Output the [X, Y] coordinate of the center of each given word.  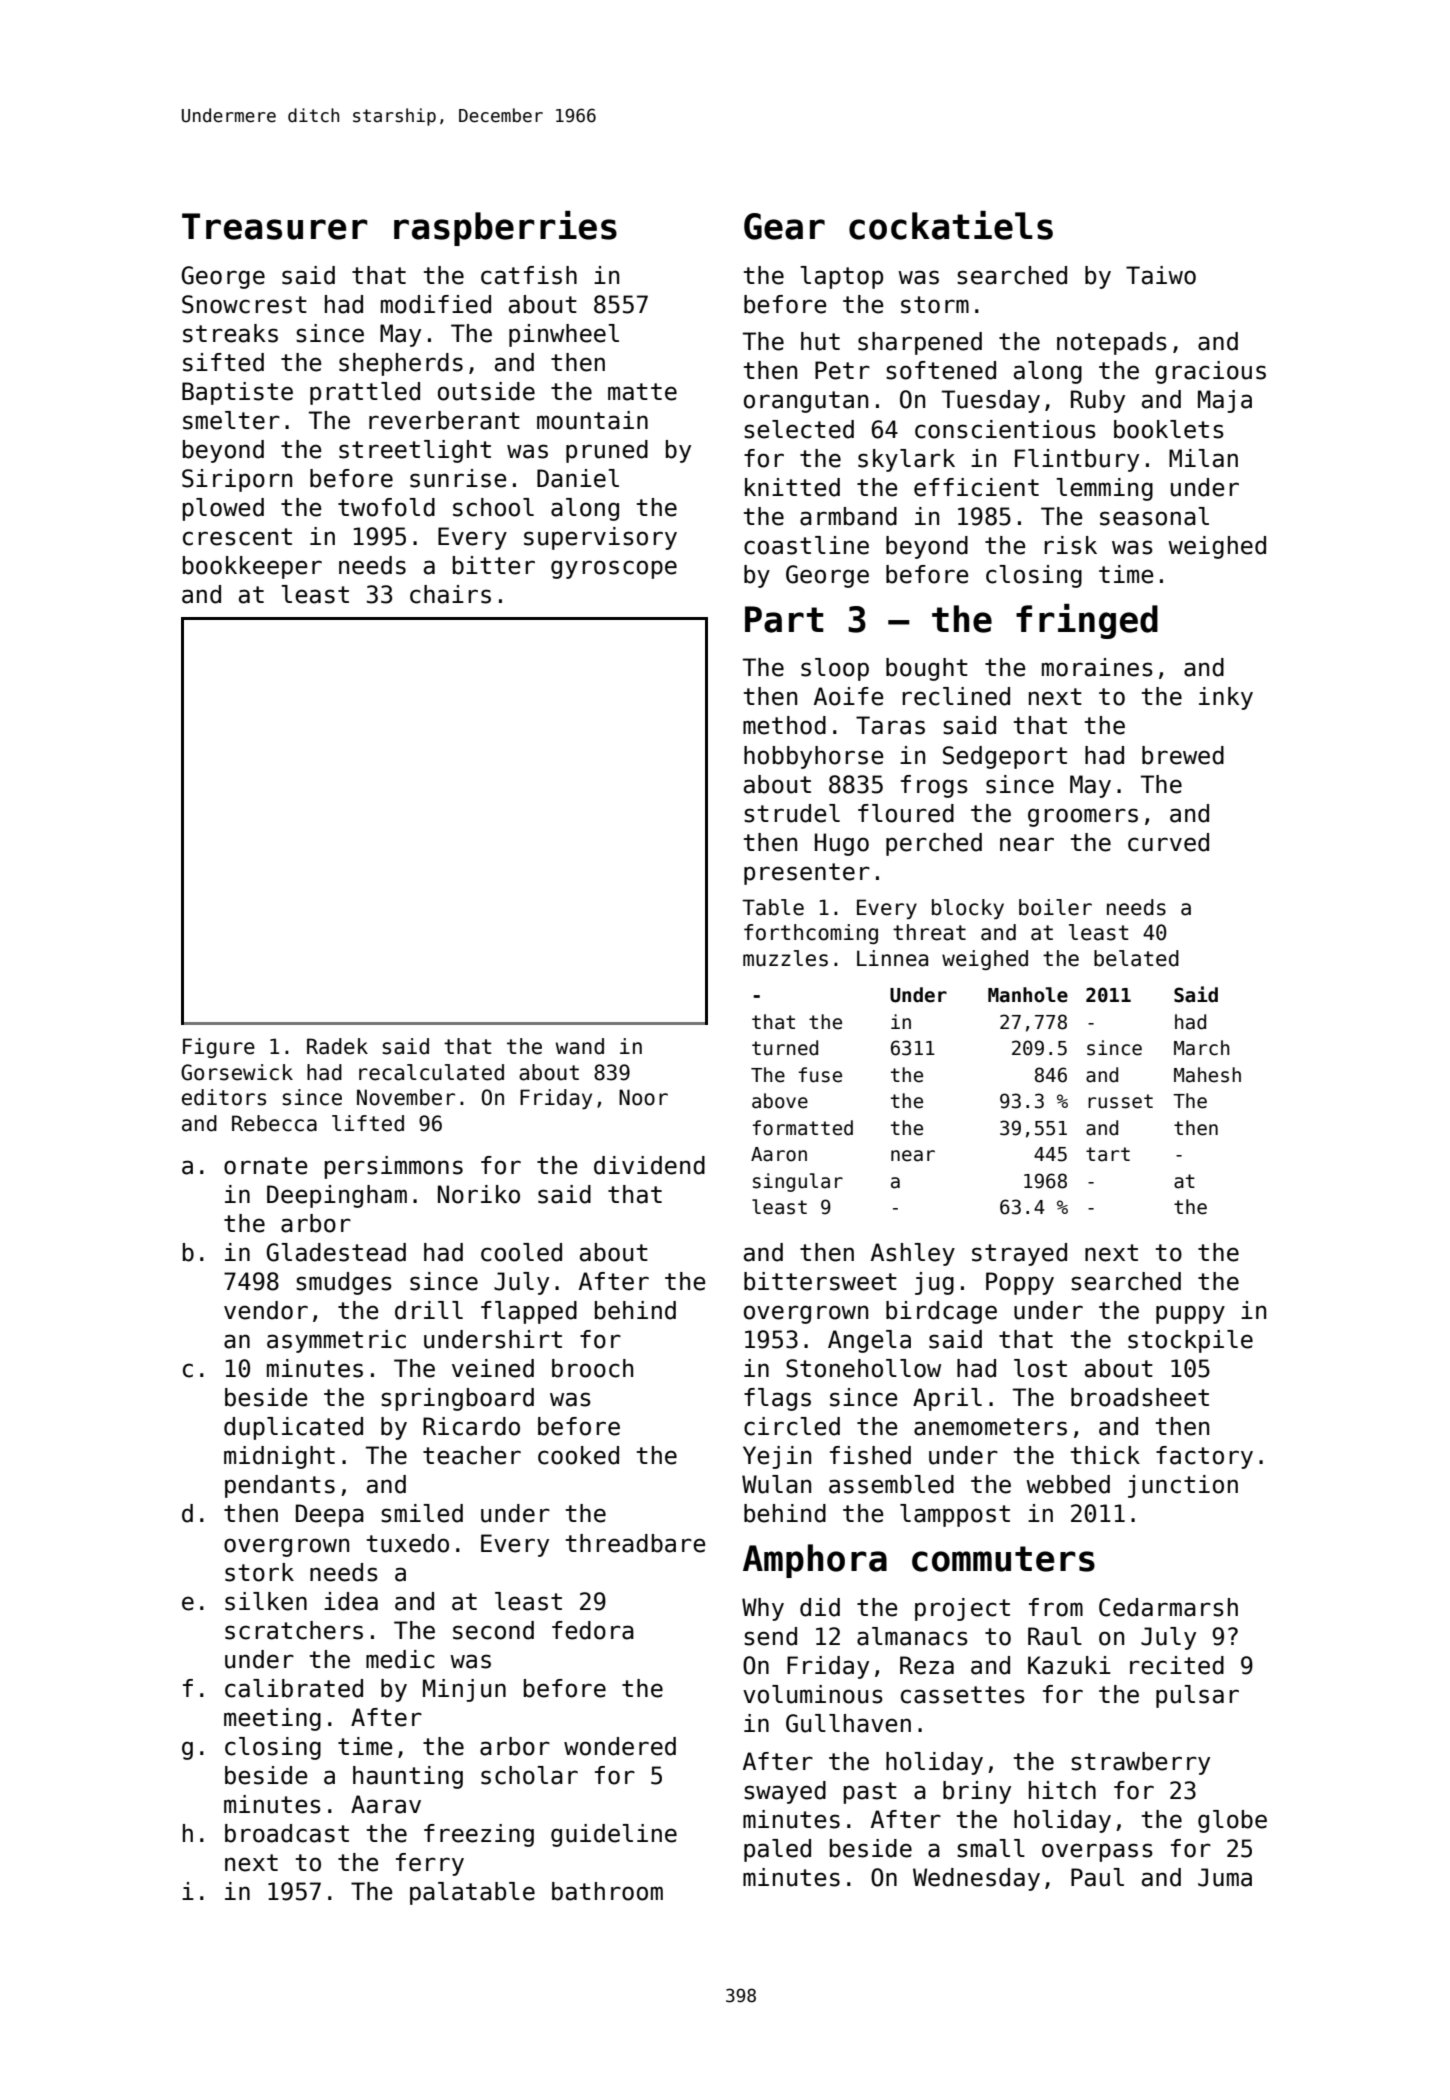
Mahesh [1207, 1075]
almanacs [912, 1636]
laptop [841, 277]
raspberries [505, 228]
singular [798, 1182]
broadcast [287, 1833]
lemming [1104, 489]
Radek [337, 1046]
